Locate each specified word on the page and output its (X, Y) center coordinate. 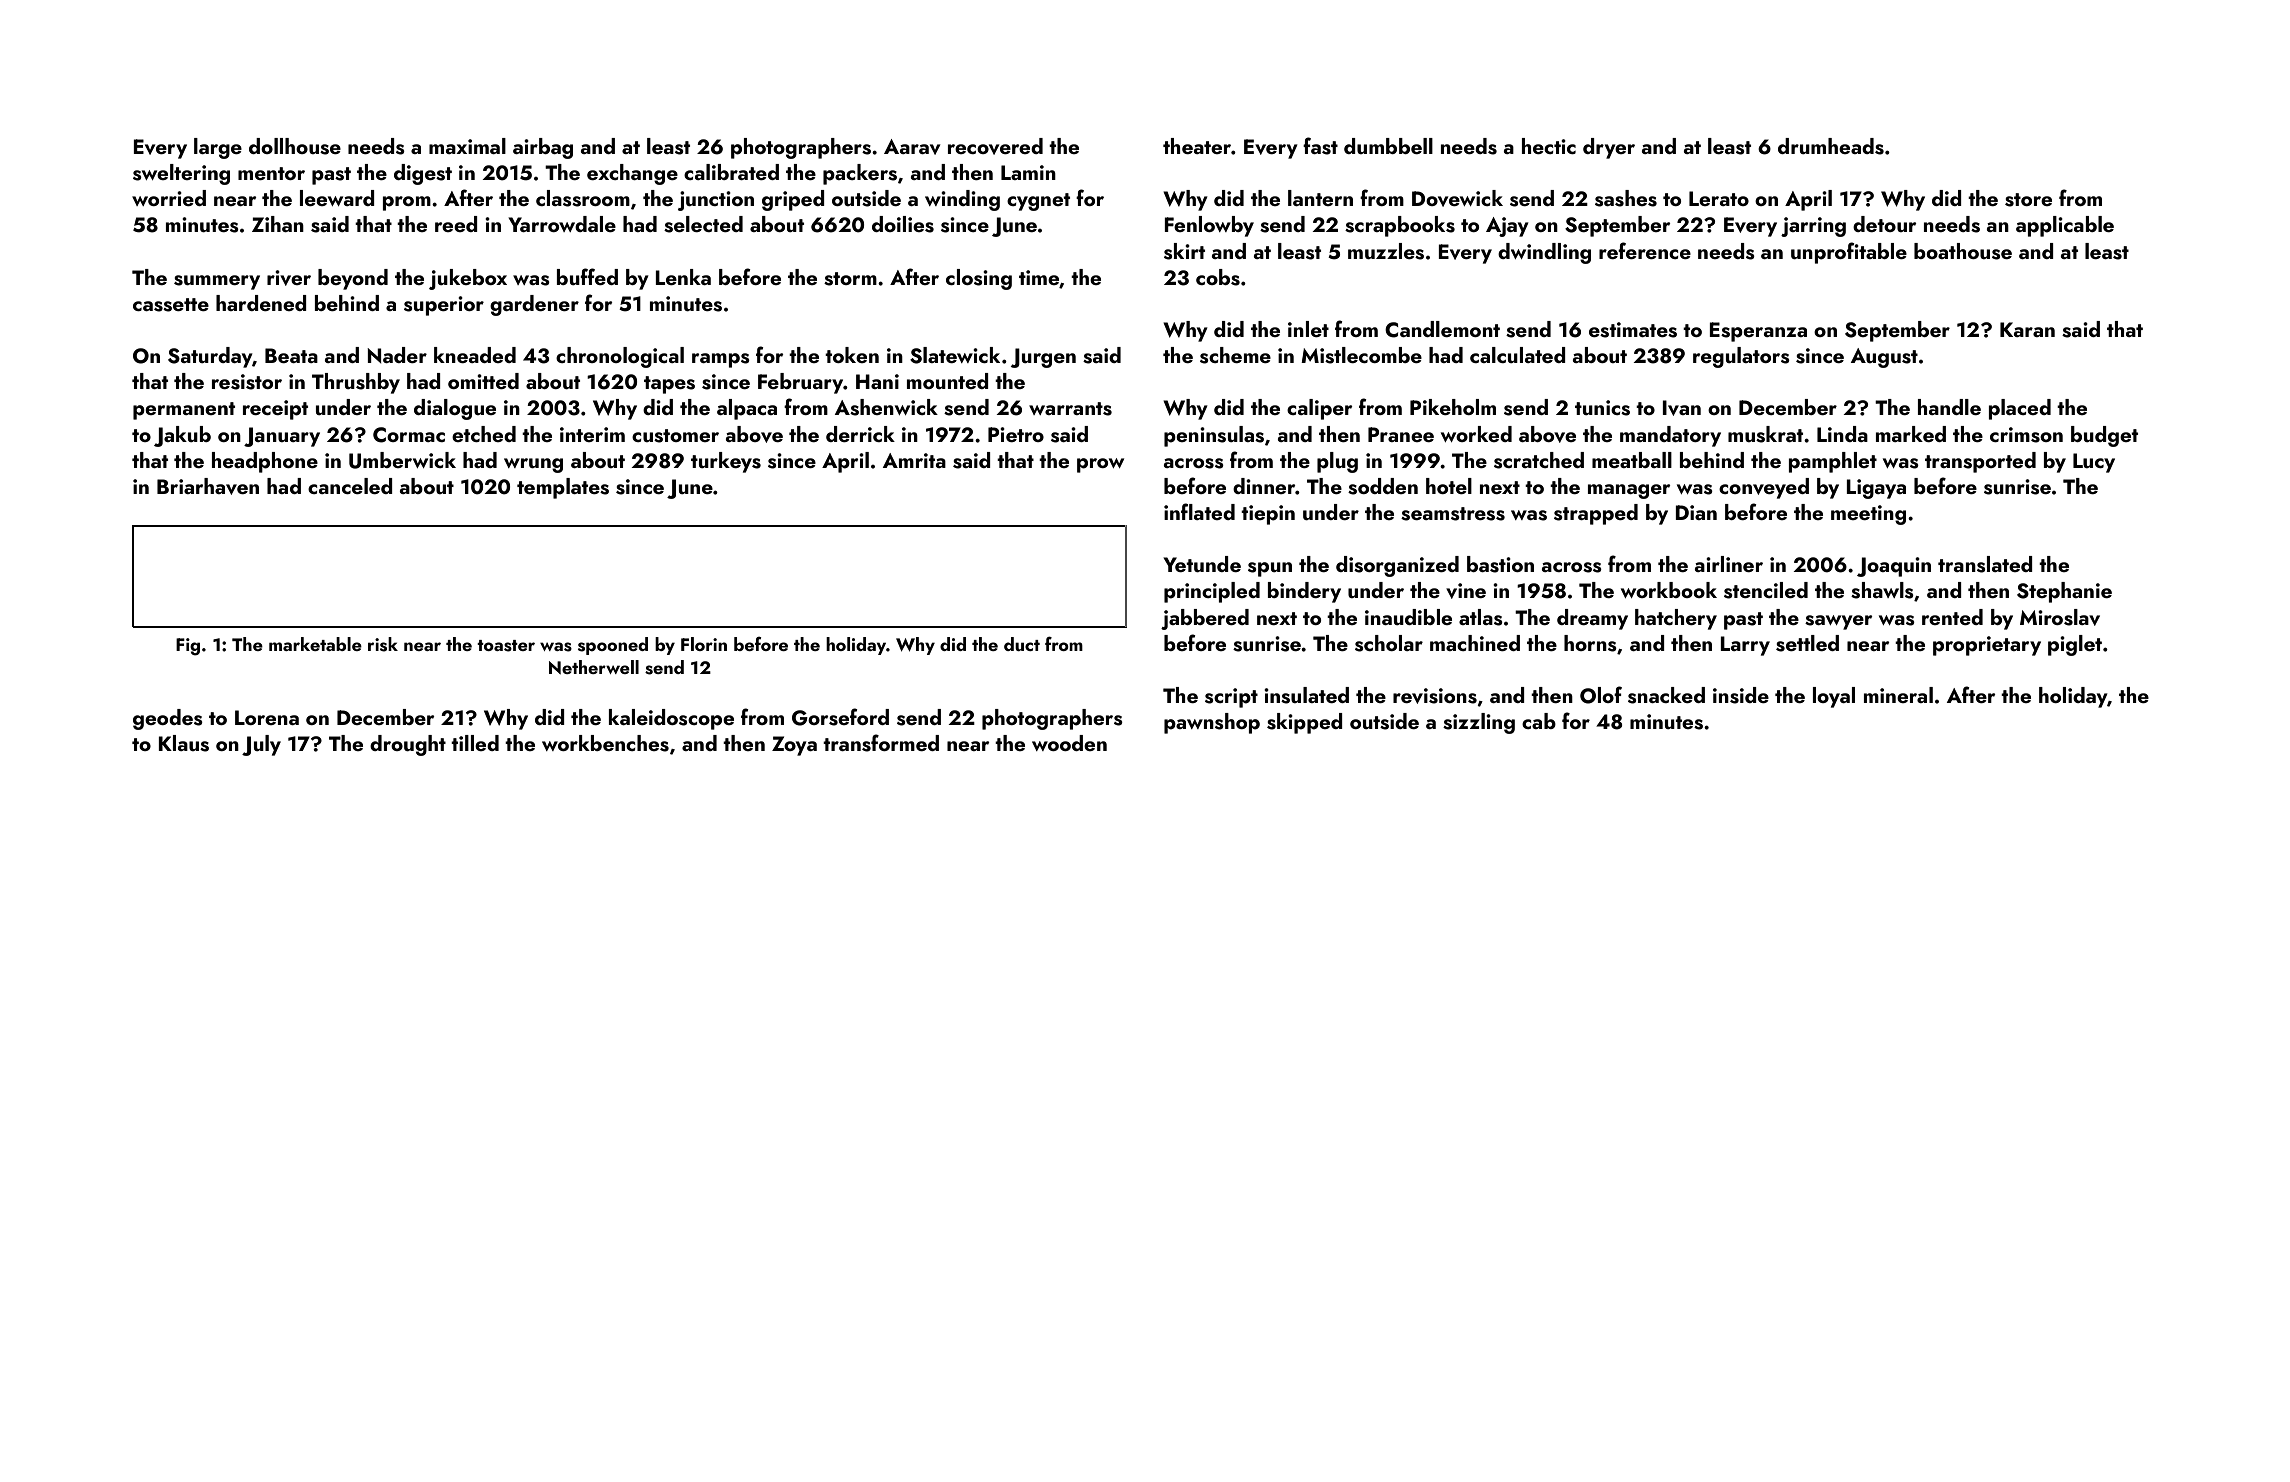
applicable (2065, 226)
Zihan (278, 224)
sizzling (1479, 723)
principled (1212, 592)
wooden (1069, 743)
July (261, 745)
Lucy (2094, 463)
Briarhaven (208, 486)
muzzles (1386, 251)
